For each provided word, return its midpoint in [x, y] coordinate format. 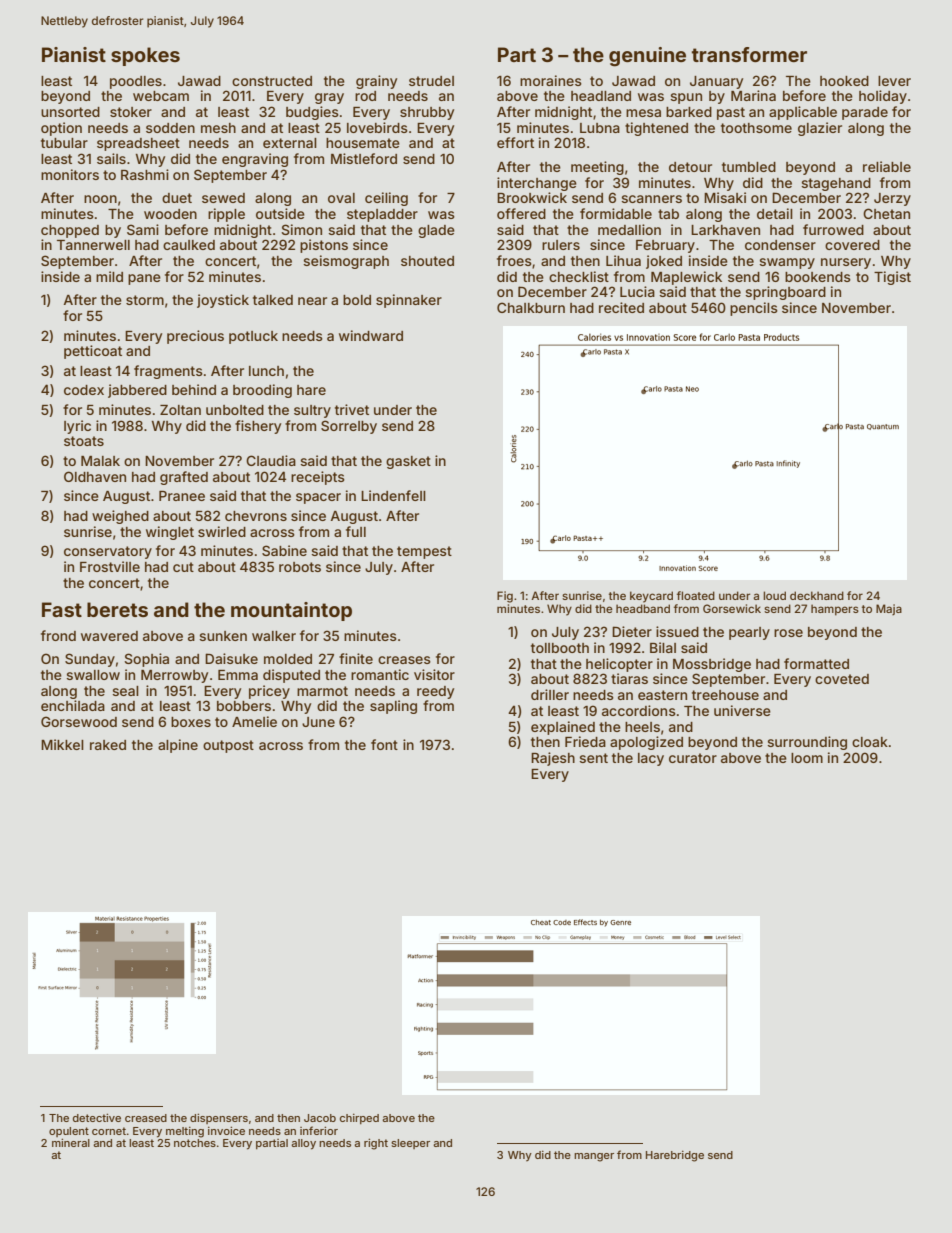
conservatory [108, 552]
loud [774, 595]
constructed [272, 81]
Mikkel [62, 744]
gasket [408, 462]
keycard [651, 597]
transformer [749, 54]
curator [693, 758]
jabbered [137, 391]
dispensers [219, 1118]
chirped [359, 1118]
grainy [376, 82]
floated [696, 595]
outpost [228, 746]
